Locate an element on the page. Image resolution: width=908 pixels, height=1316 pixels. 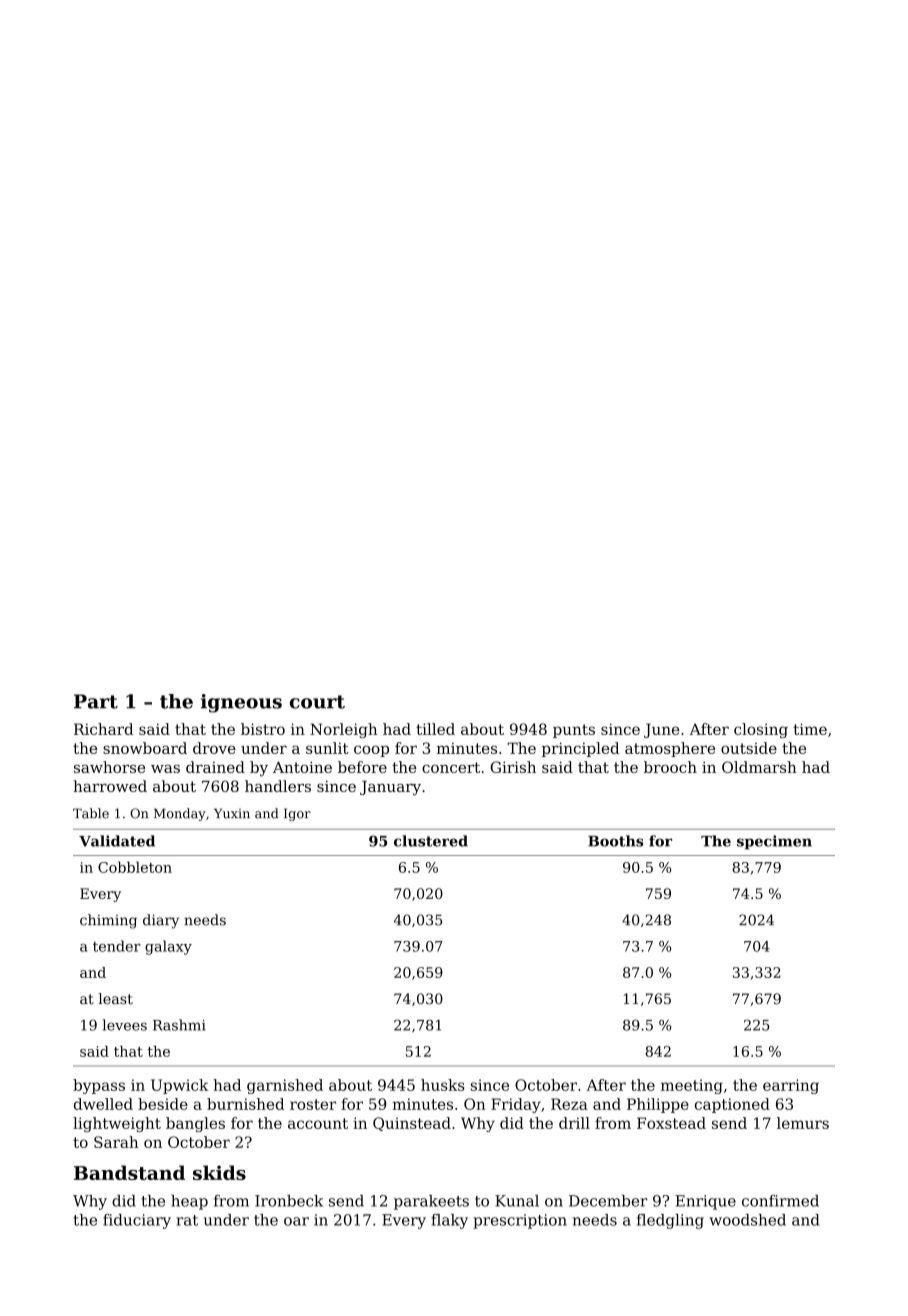
skids is located at coordinates (219, 1172).
